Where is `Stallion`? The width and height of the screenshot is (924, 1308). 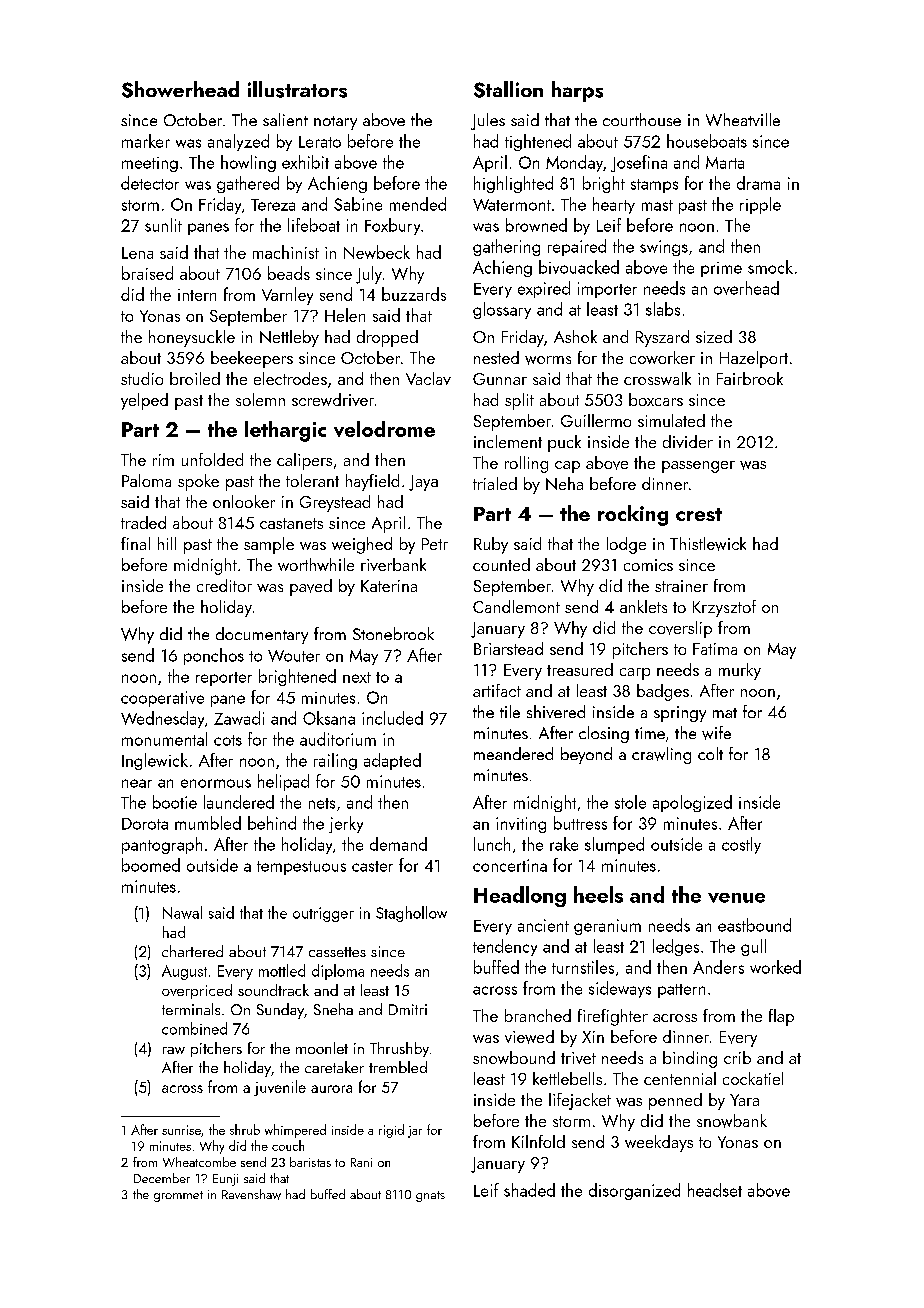 Stallion is located at coordinates (508, 89).
